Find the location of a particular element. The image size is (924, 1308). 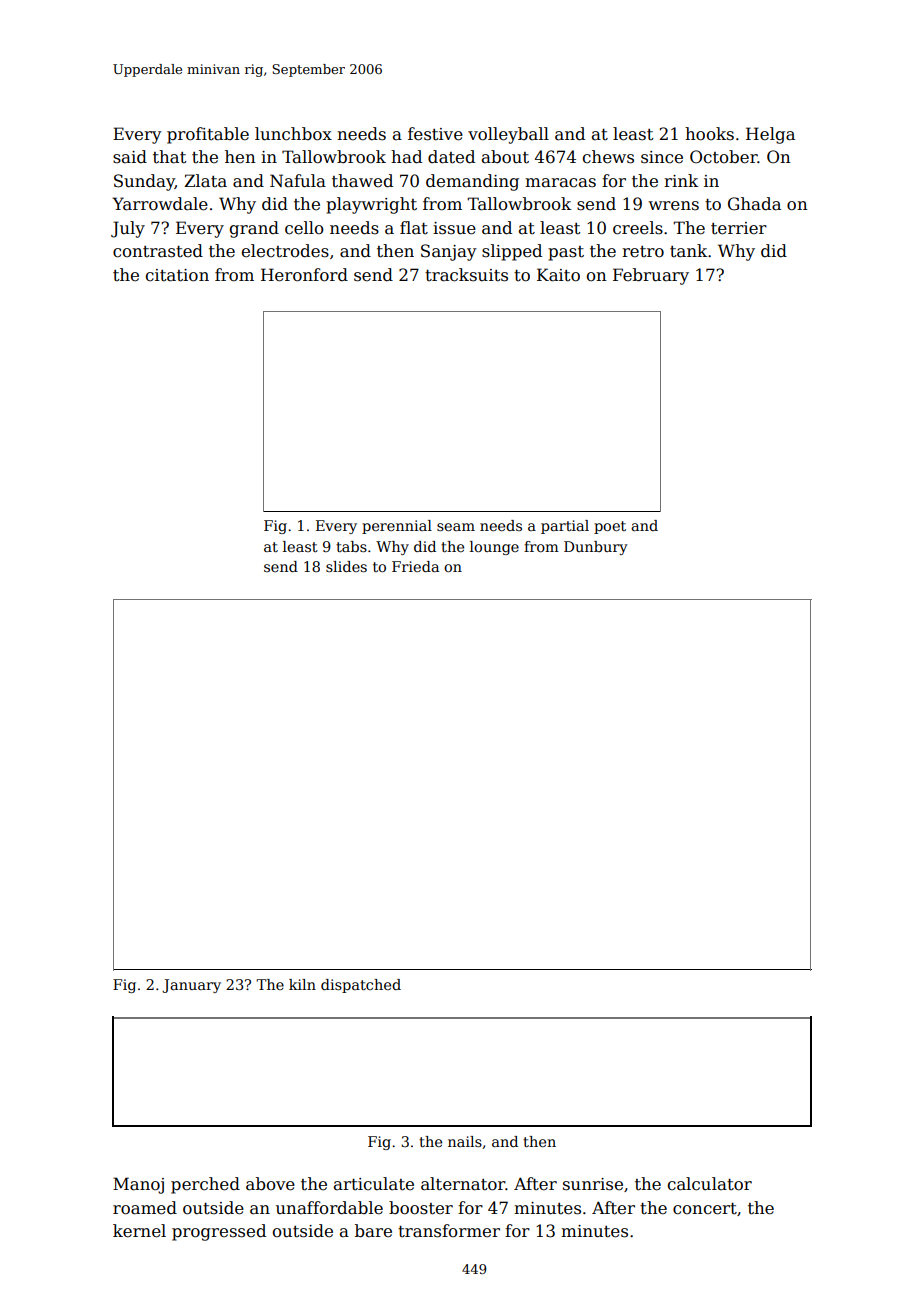

dispatched is located at coordinates (361, 986).
